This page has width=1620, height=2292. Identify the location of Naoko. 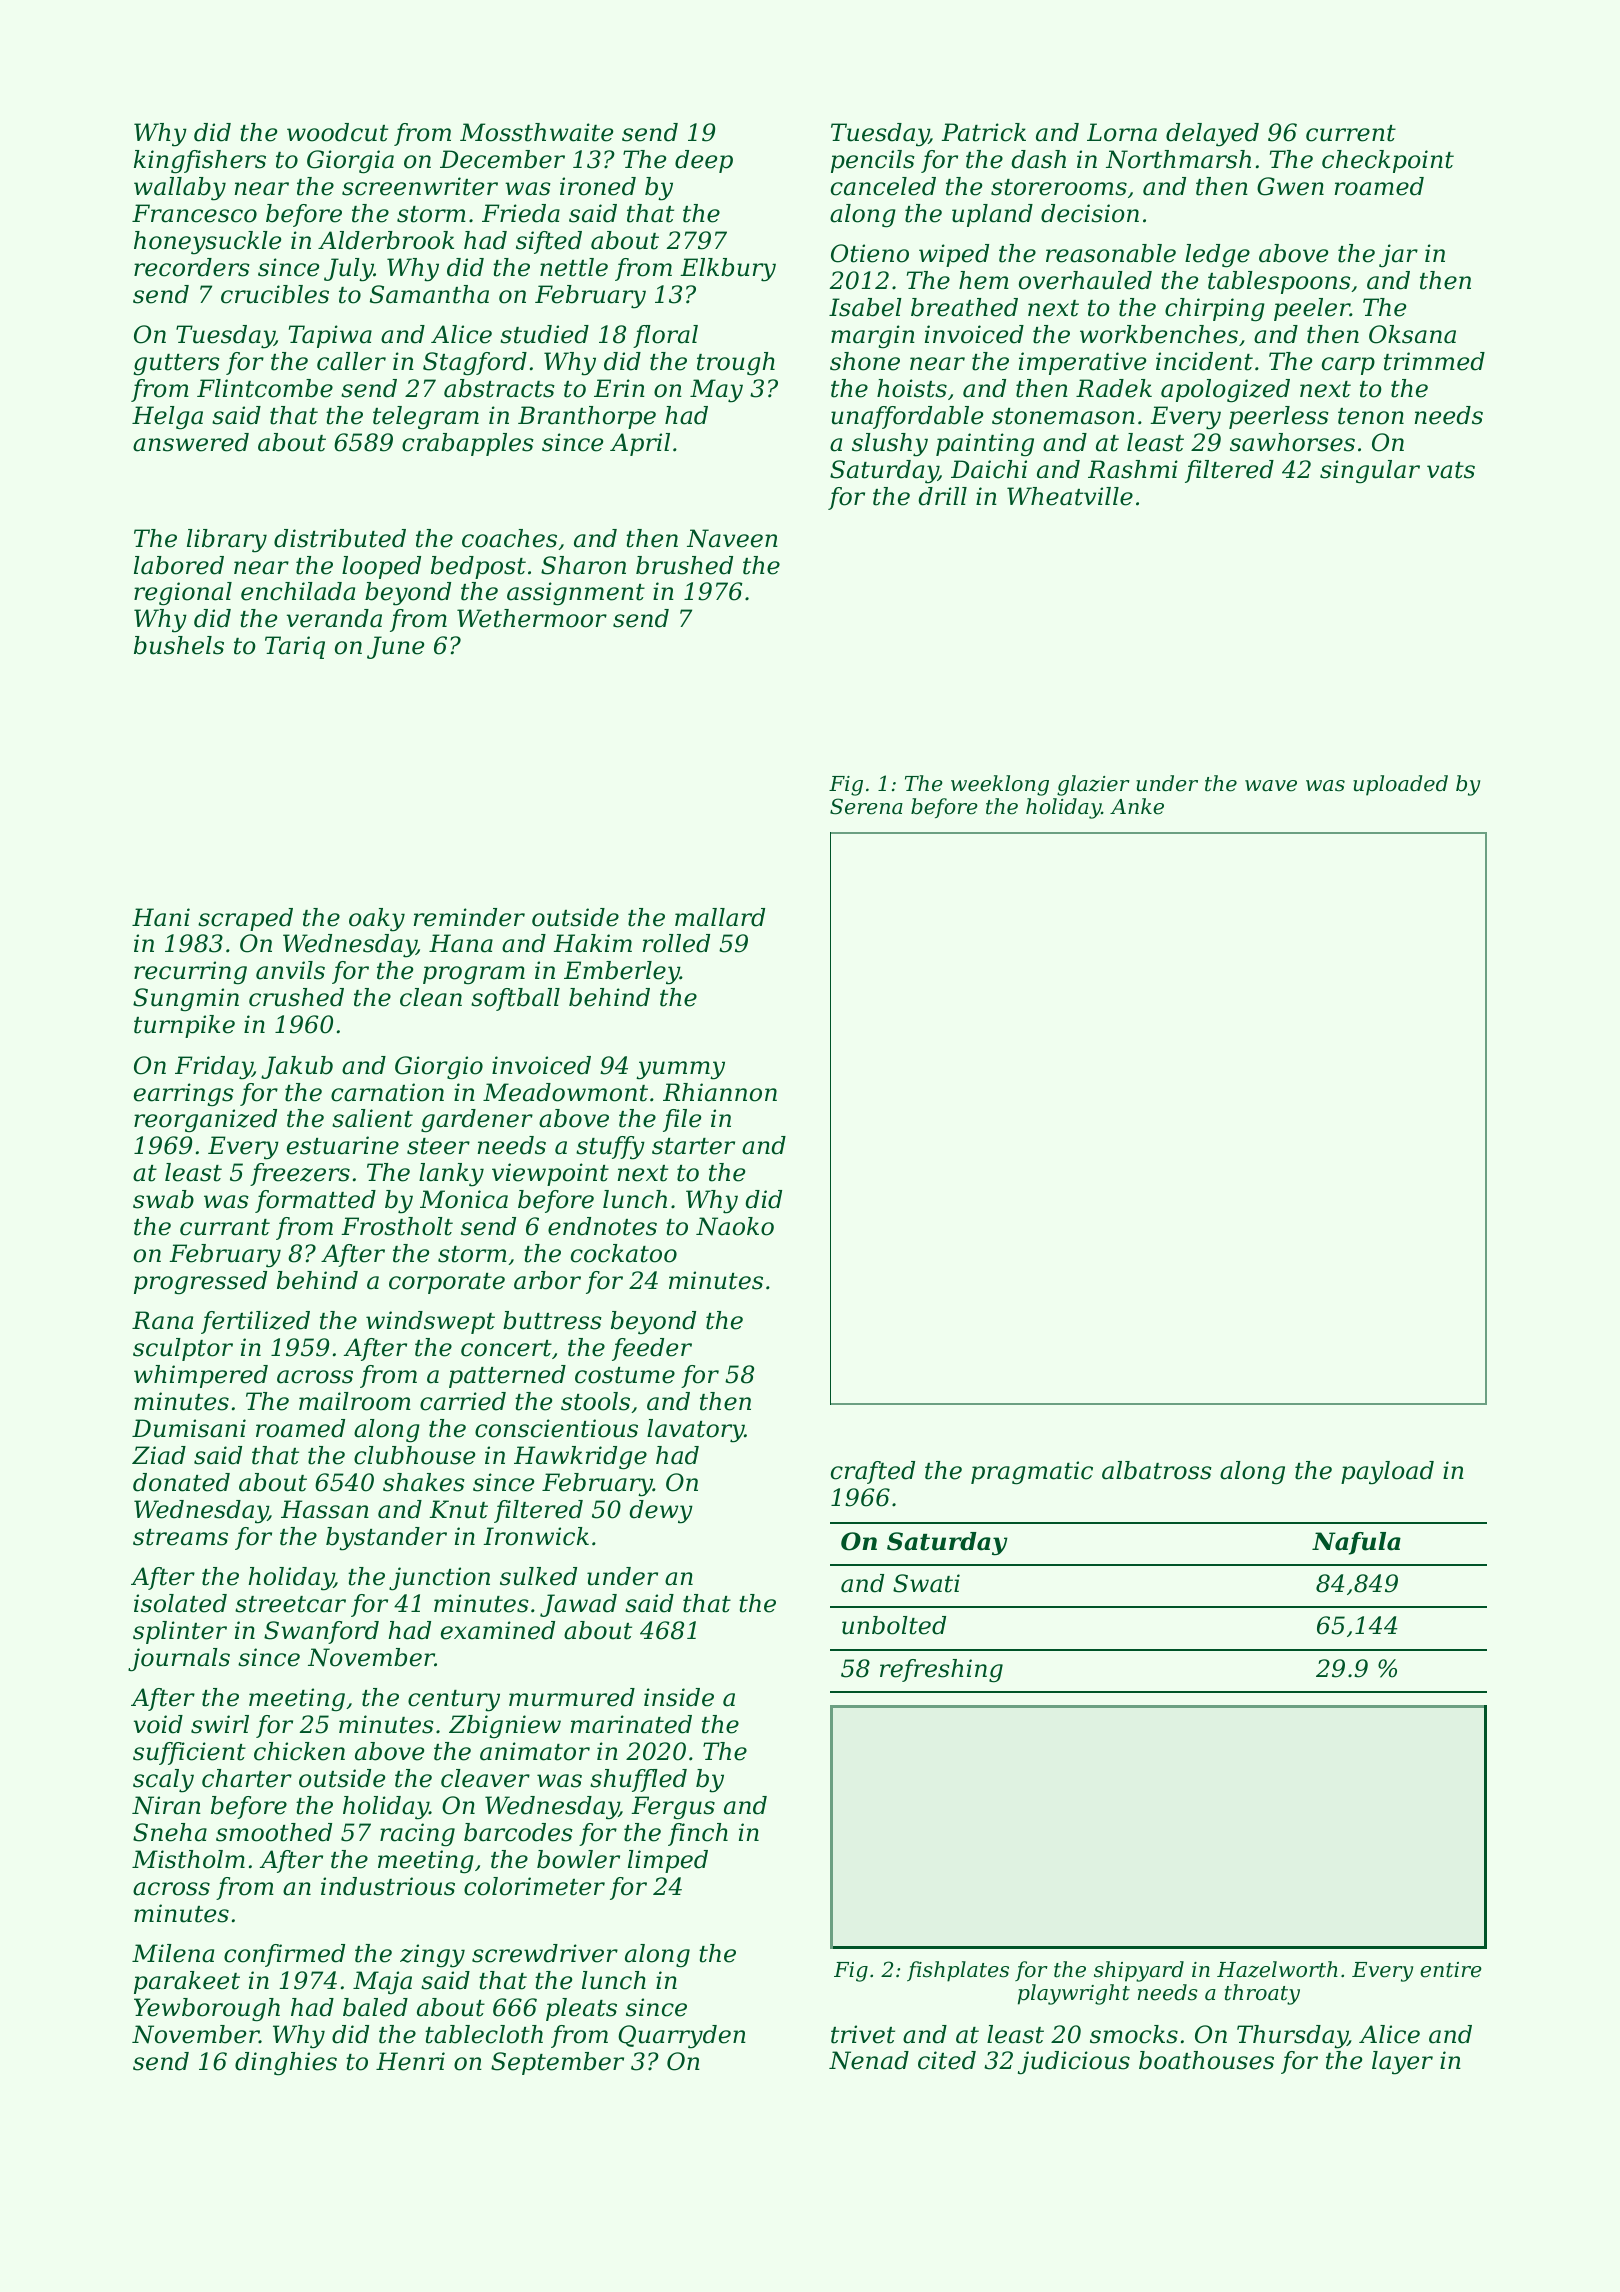
(735, 1226).
